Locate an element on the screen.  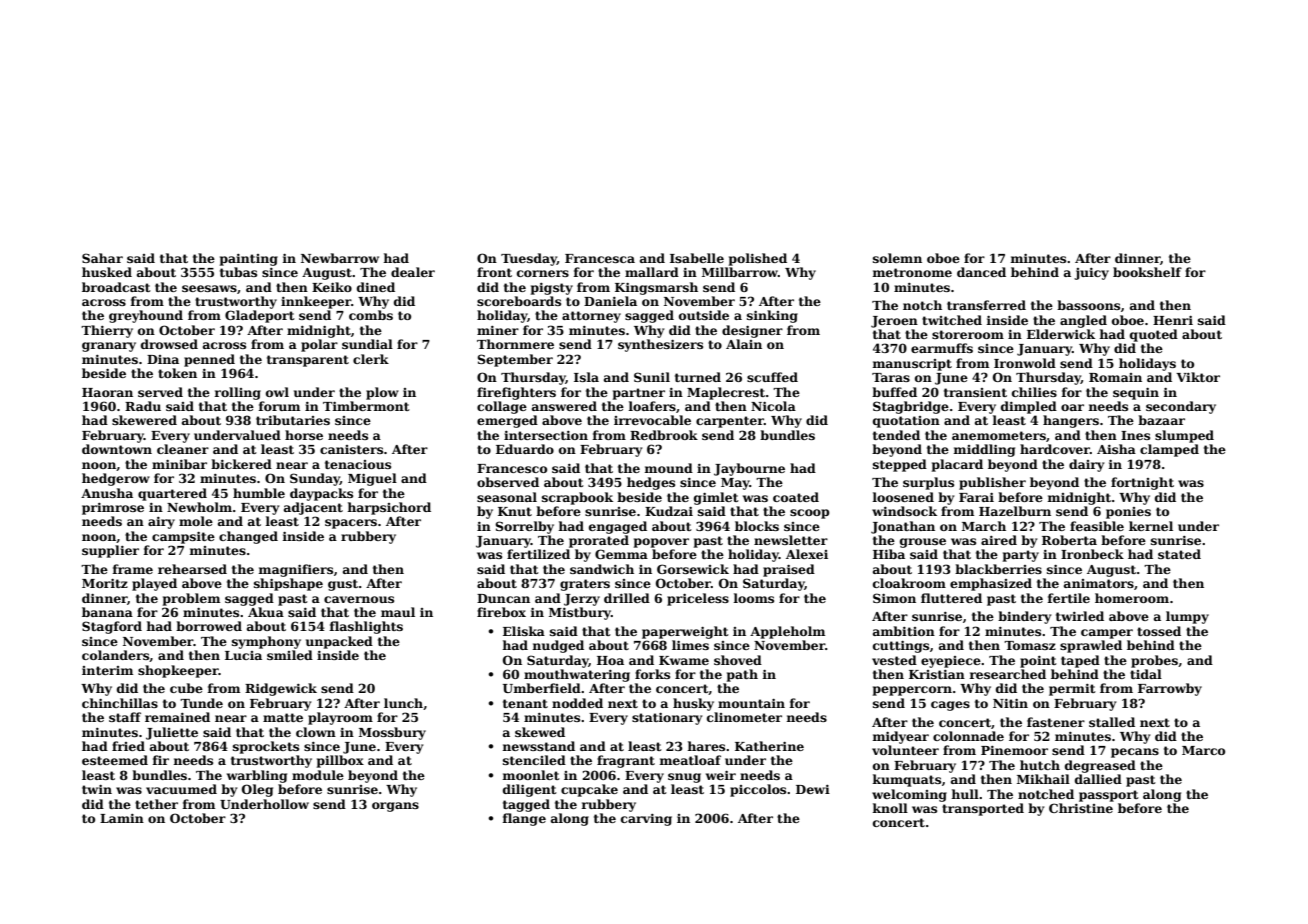
carpenter is located at coordinates (730, 422).
